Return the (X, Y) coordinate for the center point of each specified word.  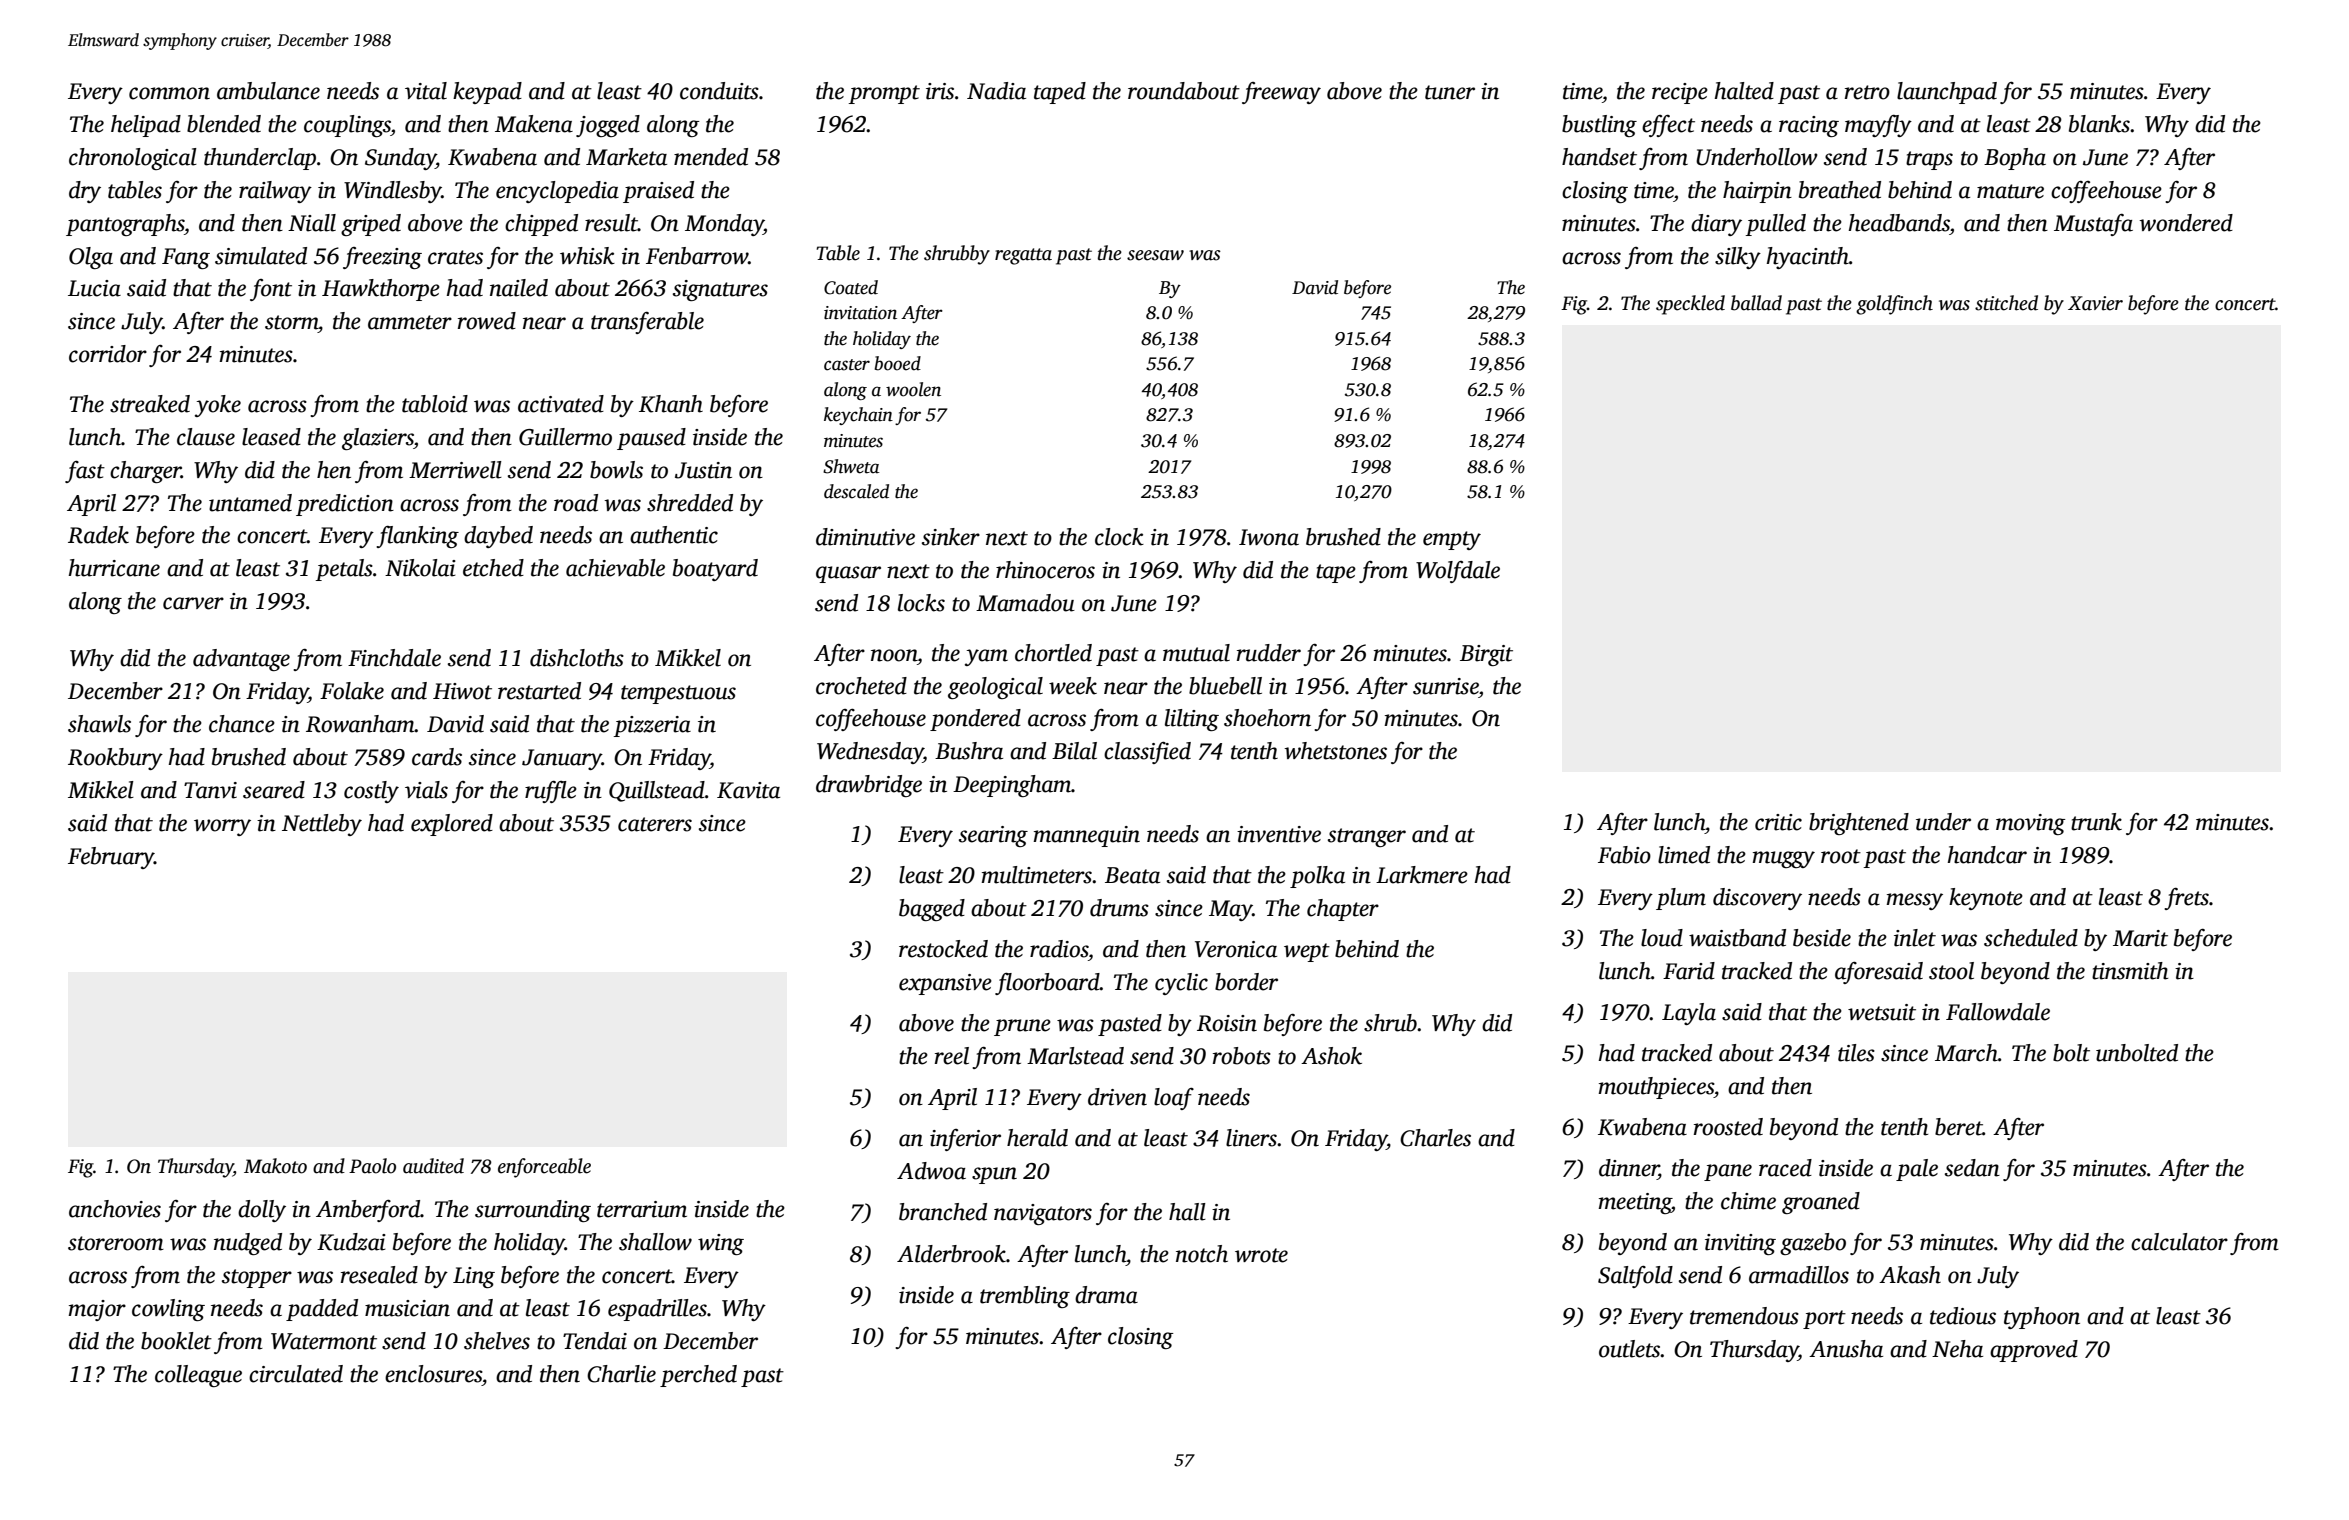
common (169, 93)
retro (1867, 92)
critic (1778, 822)
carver (193, 603)
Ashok (1331, 1056)
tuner (1450, 92)
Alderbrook (951, 1254)
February (111, 858)
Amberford (368, 1210)
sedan (1972, 1168)
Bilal (1074, 751)
